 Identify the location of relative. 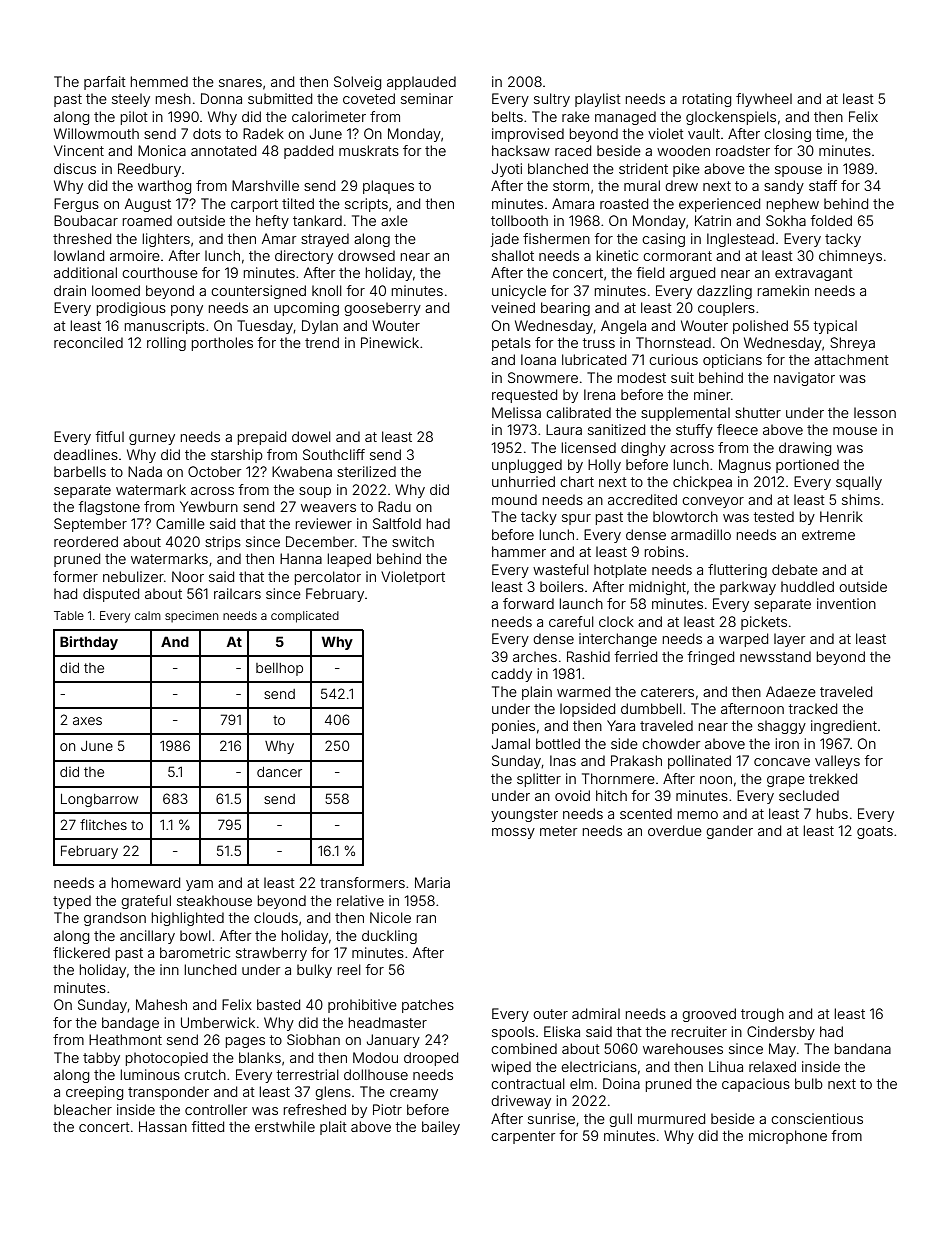
(360, 900).
